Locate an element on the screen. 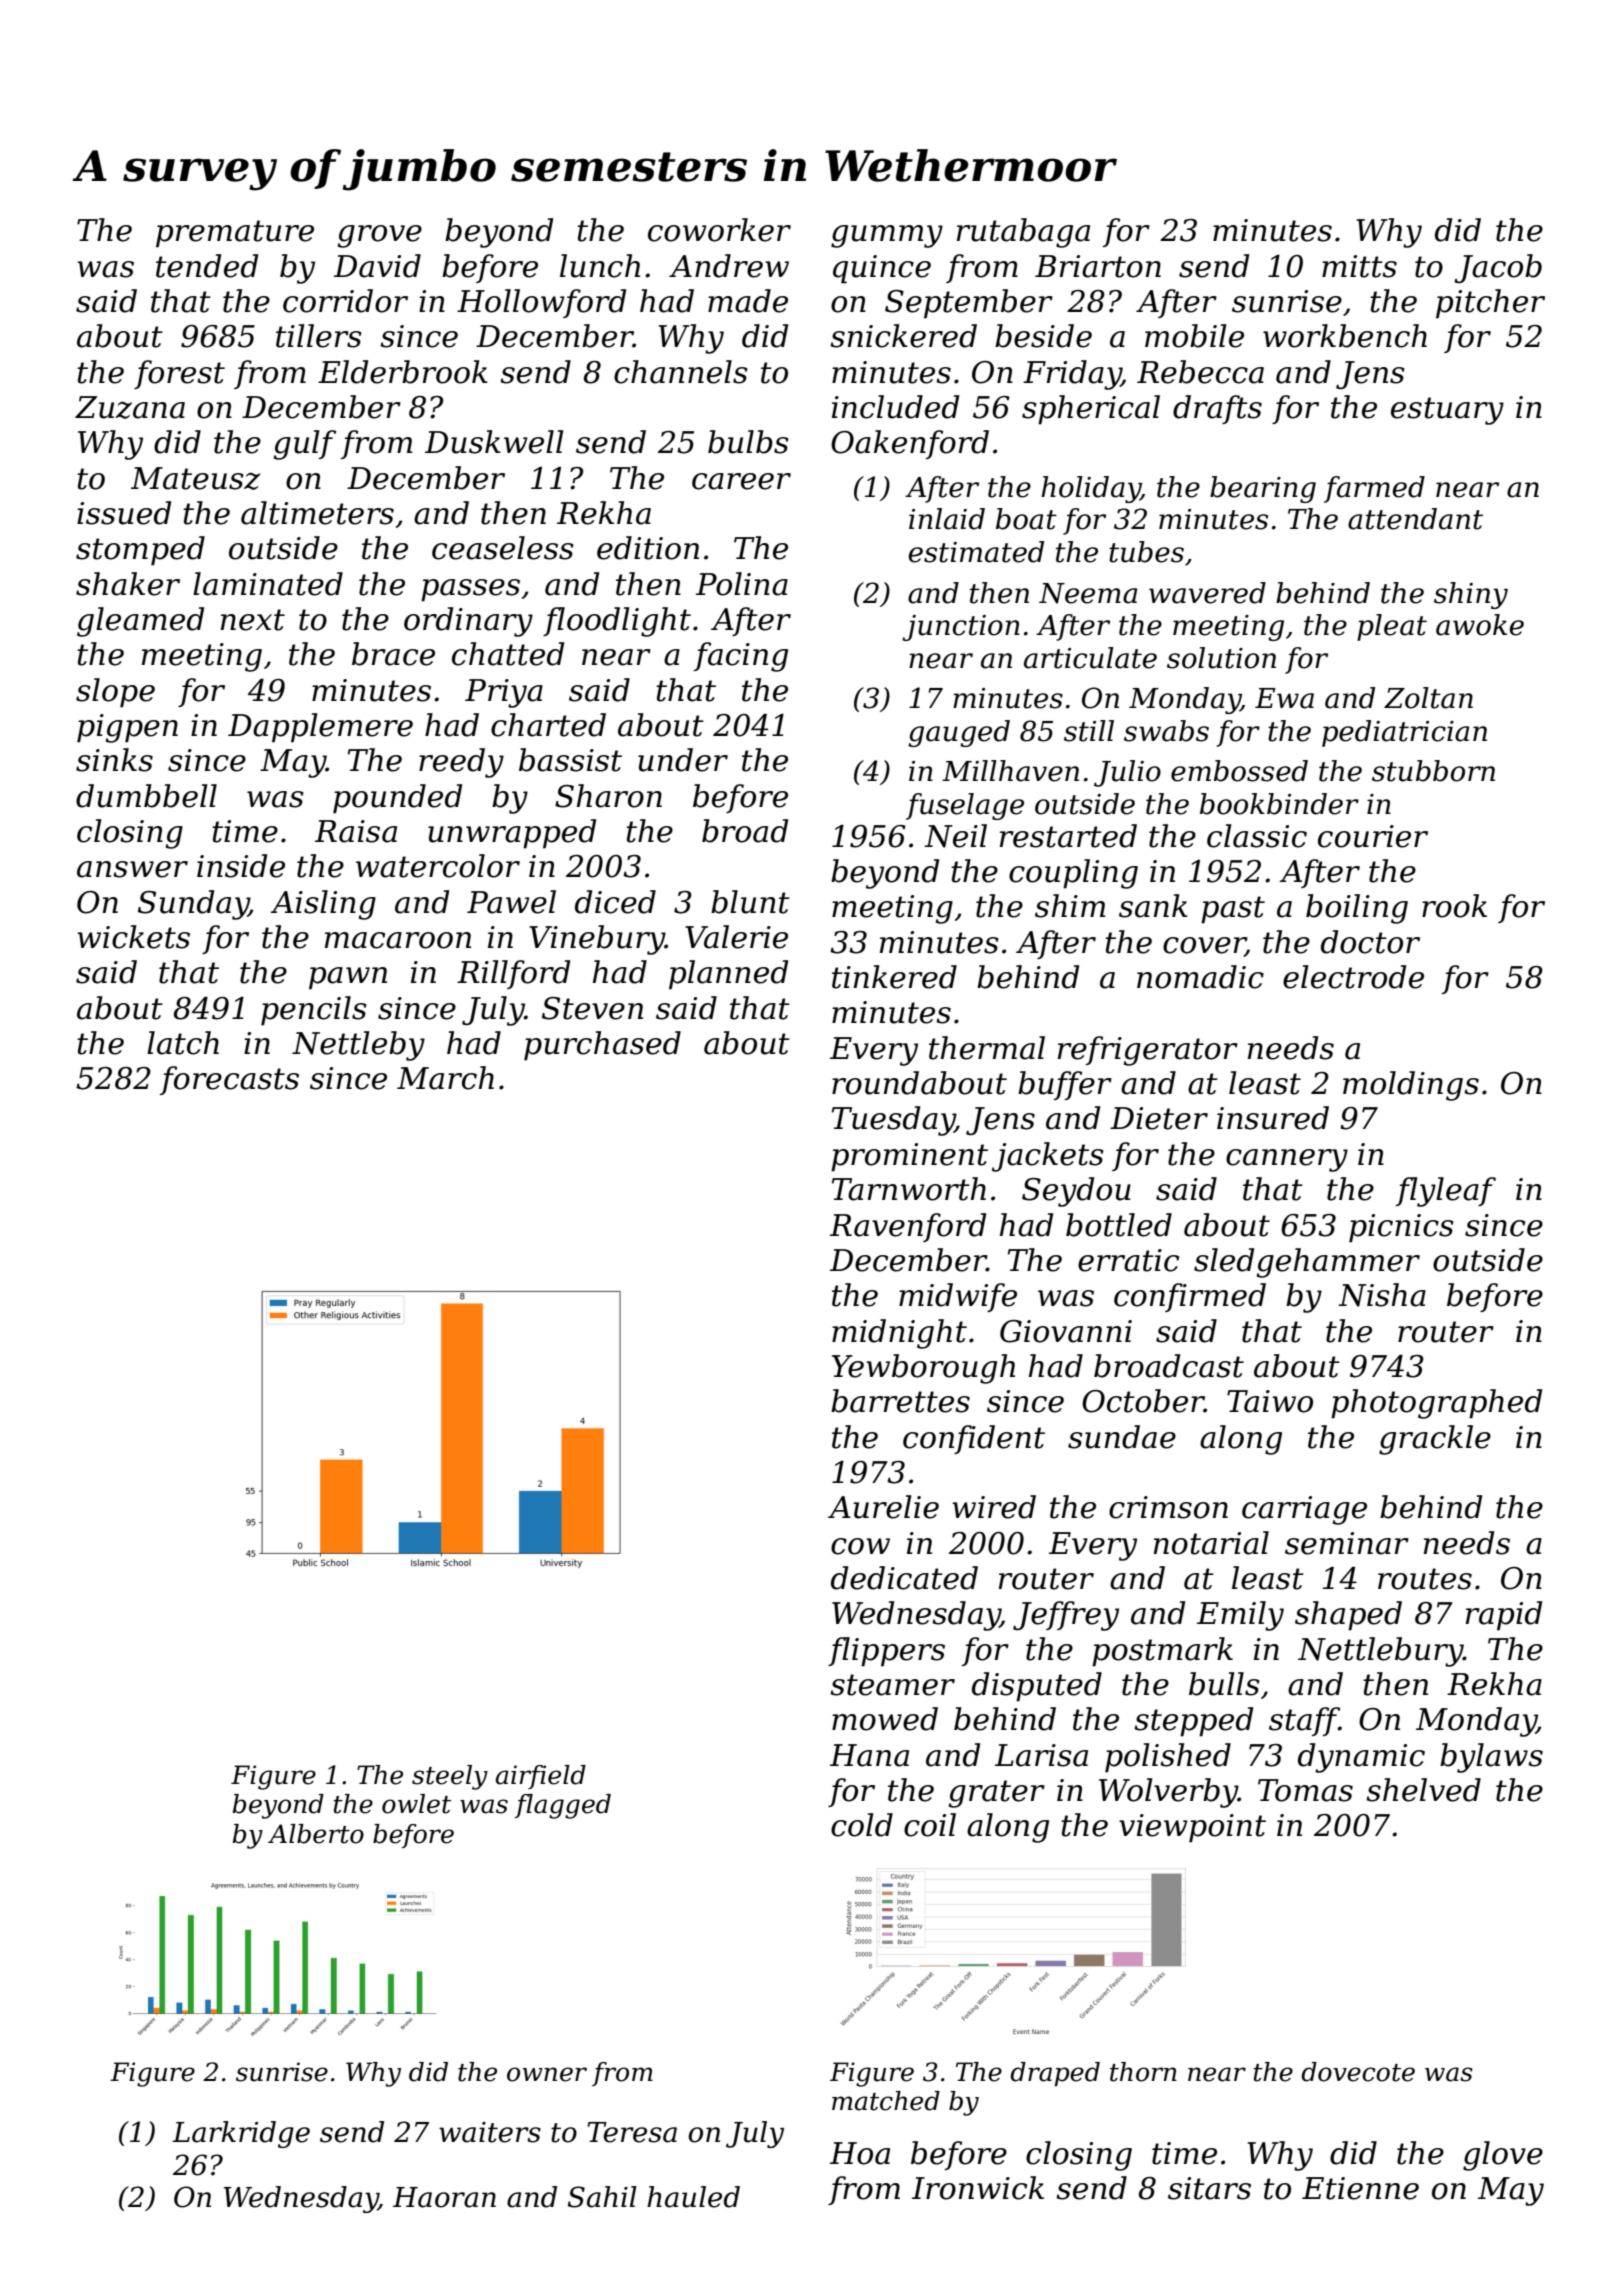 The image size is (1620, 2292). rutabaga is located at coordinates (1023, 233).
